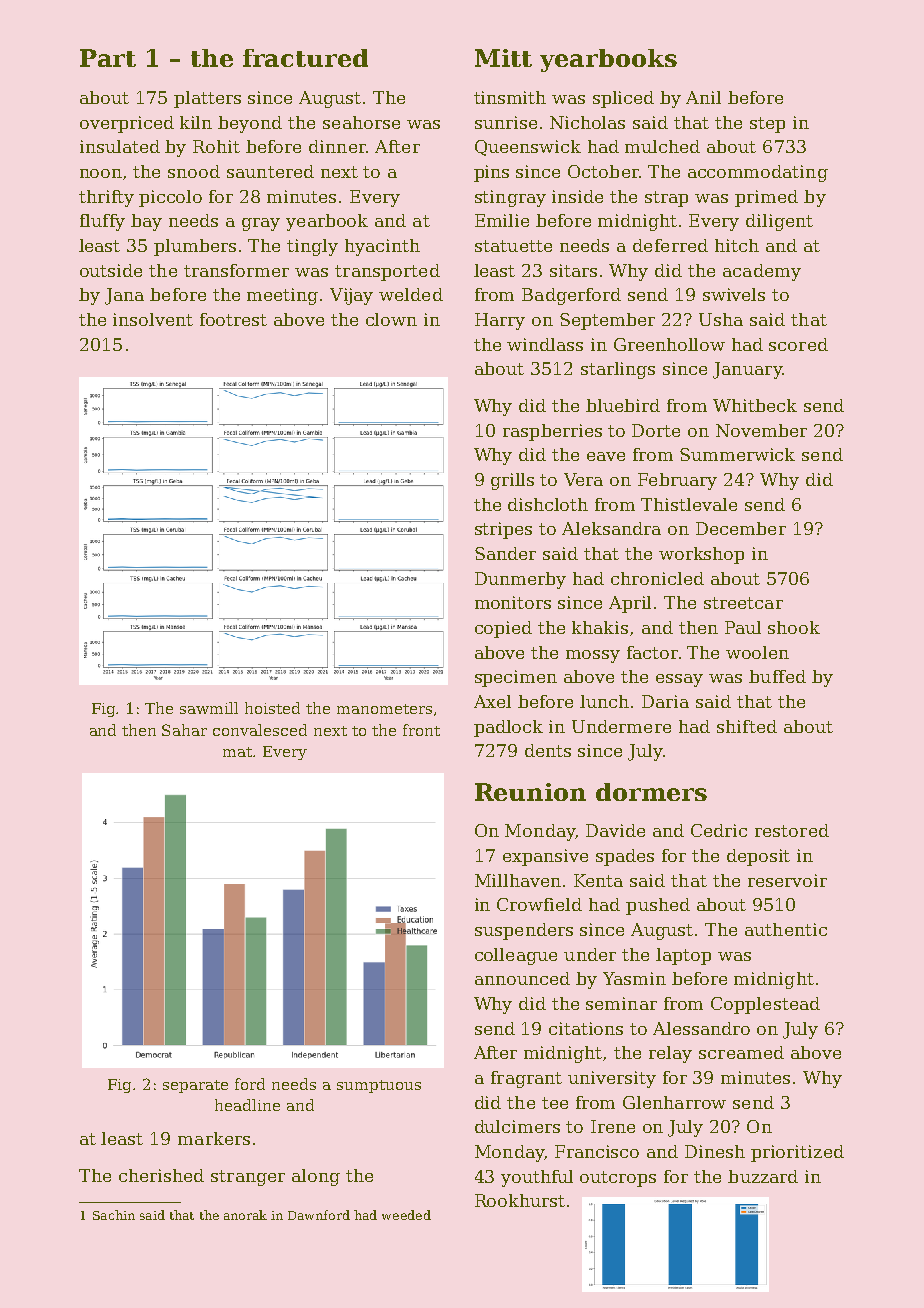 The image size is (924, 1308). Describe the element at coordinates (209, 708) in the document. I see `sawmill` at that location.
